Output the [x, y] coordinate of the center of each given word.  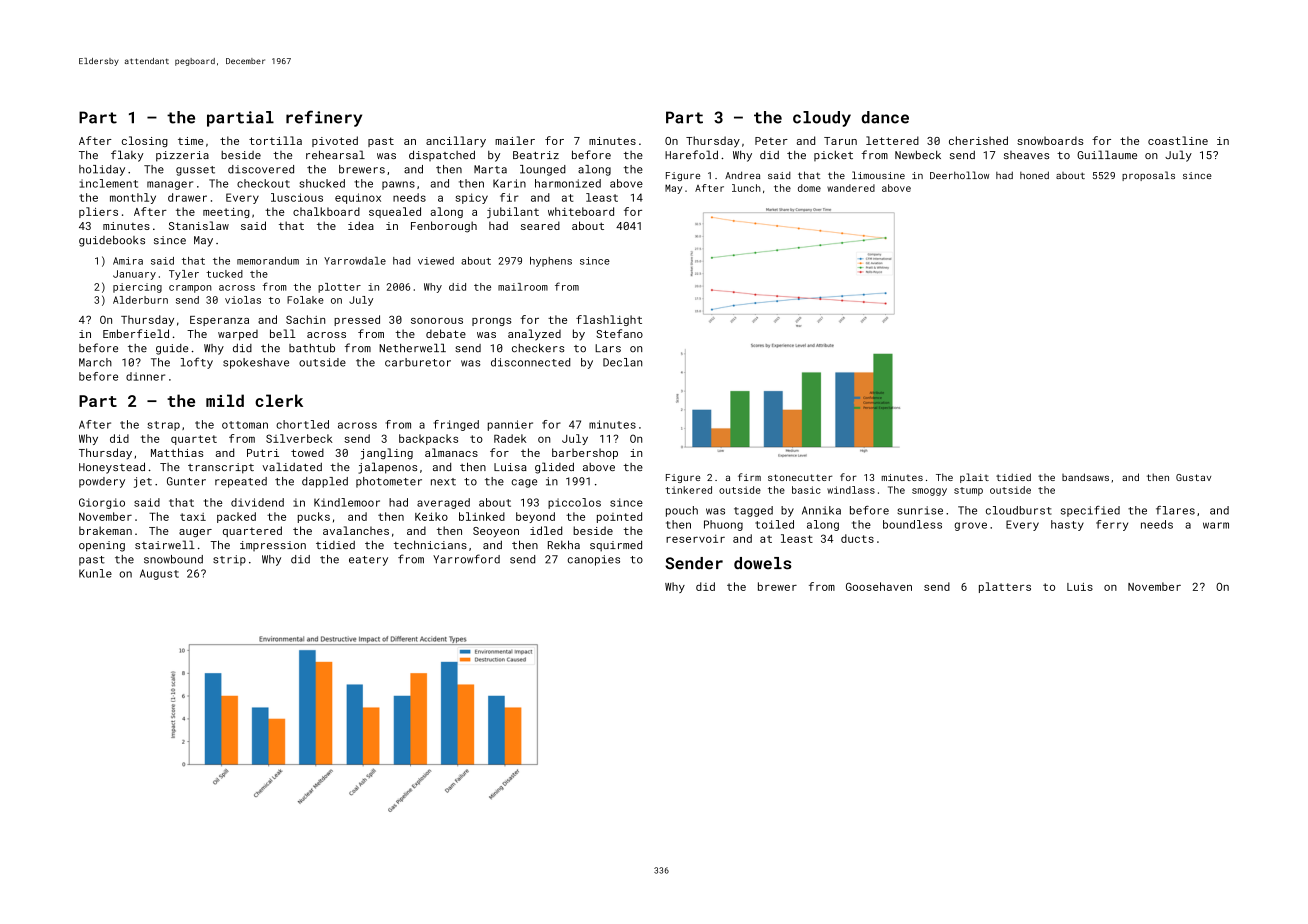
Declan [622, 362]
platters [1005, 587]
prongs [491, 322]
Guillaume [1107, 154]
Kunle [95, 573]
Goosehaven [879, 586]
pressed [357, 320]
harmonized [568, 183]
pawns [398, 185]
